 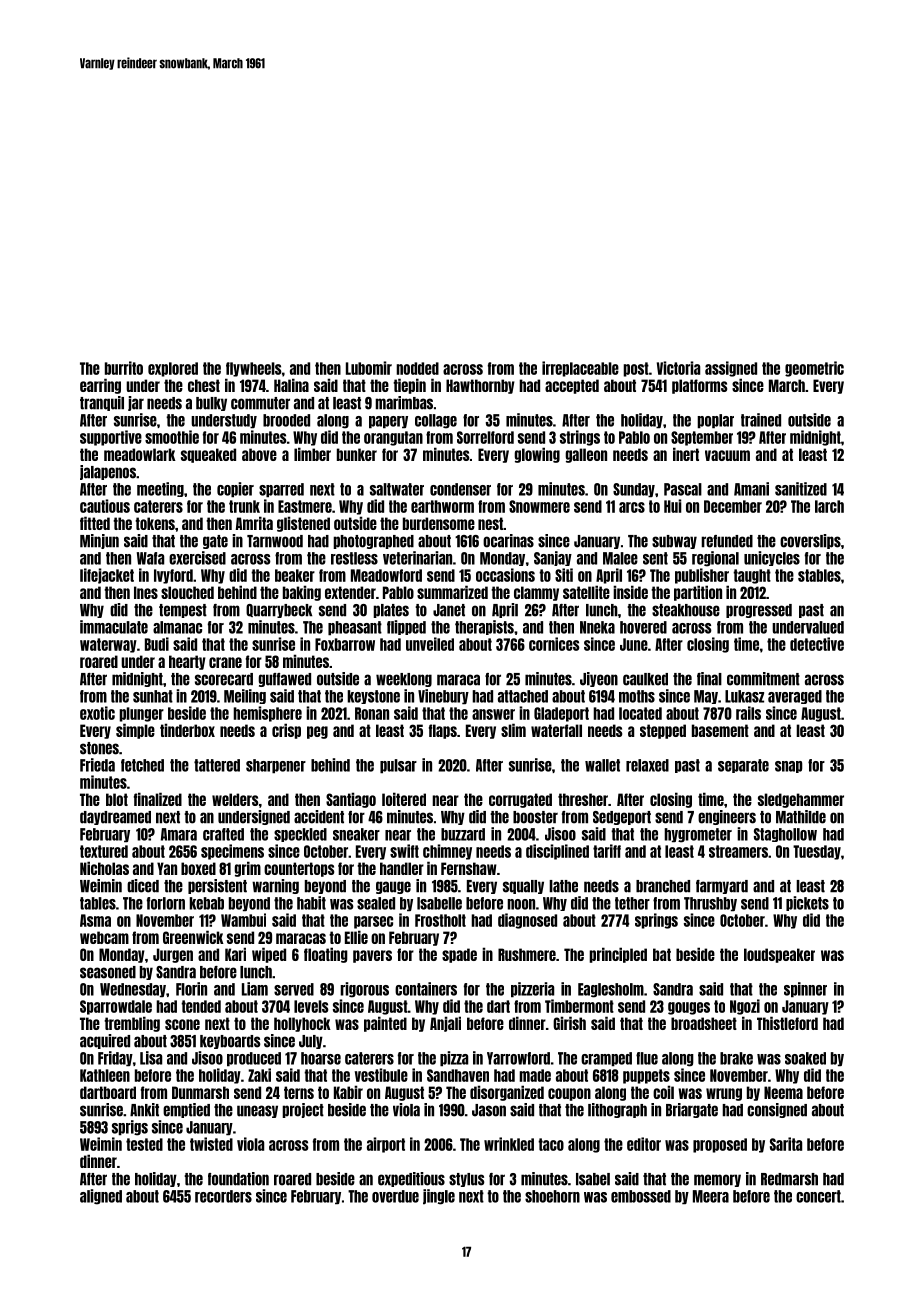 I want to click on burrito, so click(x=124, y=368).
